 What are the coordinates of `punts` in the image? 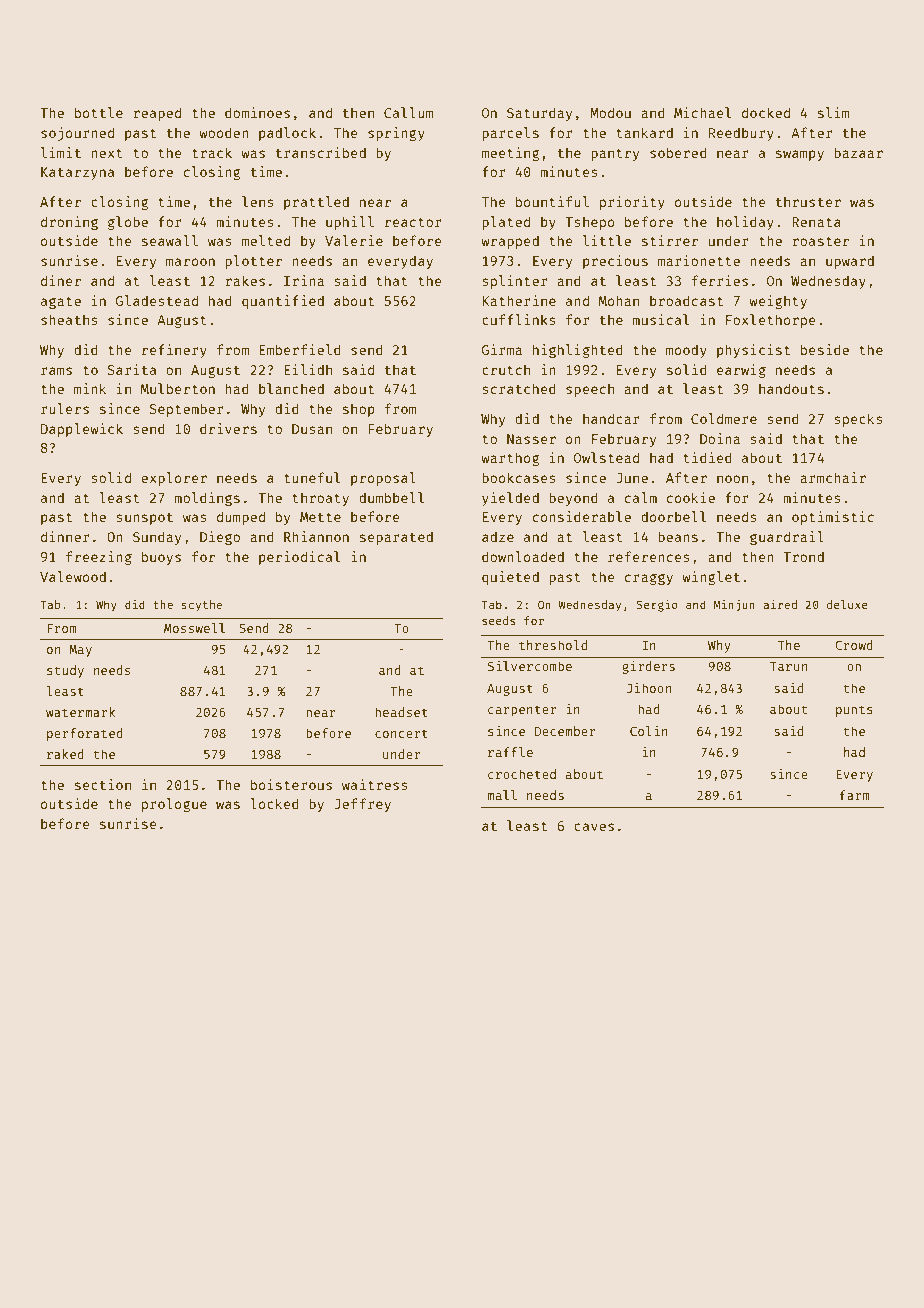 It's located at (854, 711).
